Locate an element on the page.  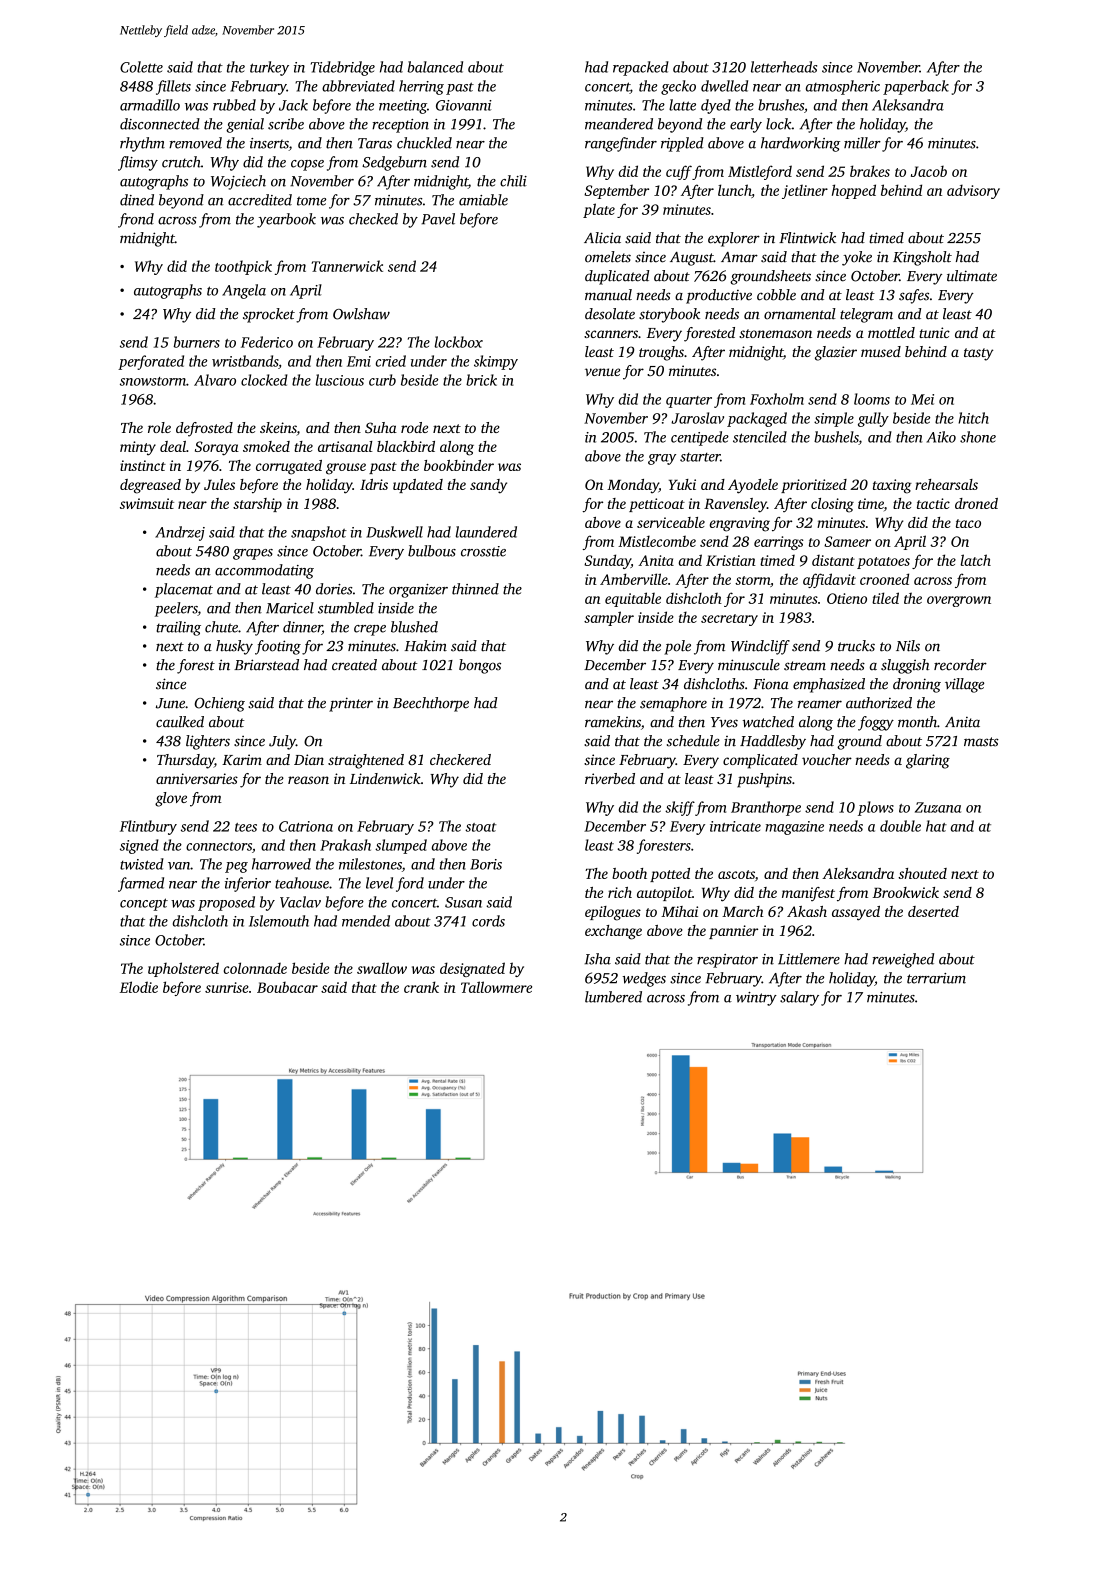
Jack is located at coordinates (293, 105).
